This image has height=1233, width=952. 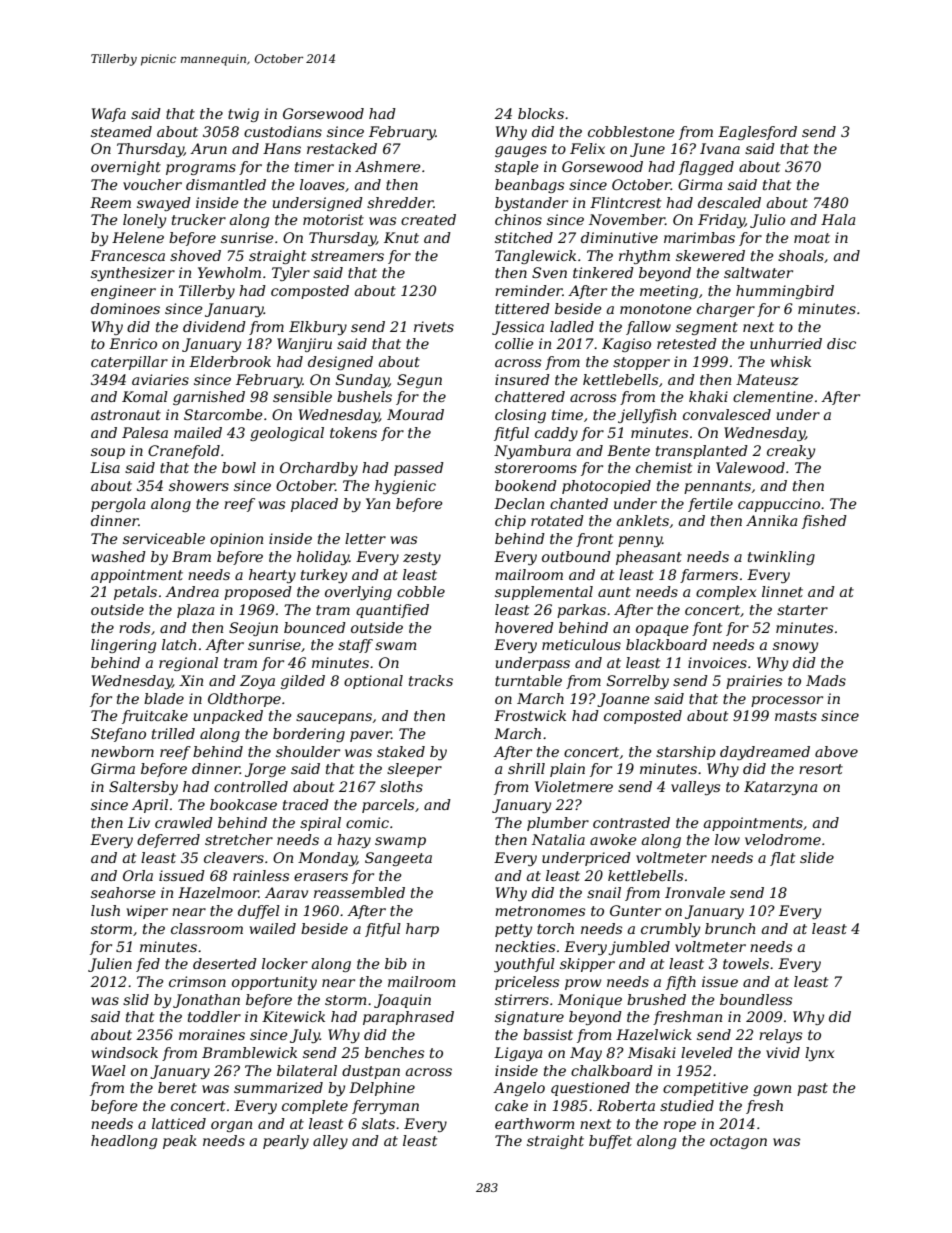 I want to click on buffet, so click(x=610, y=1142).
